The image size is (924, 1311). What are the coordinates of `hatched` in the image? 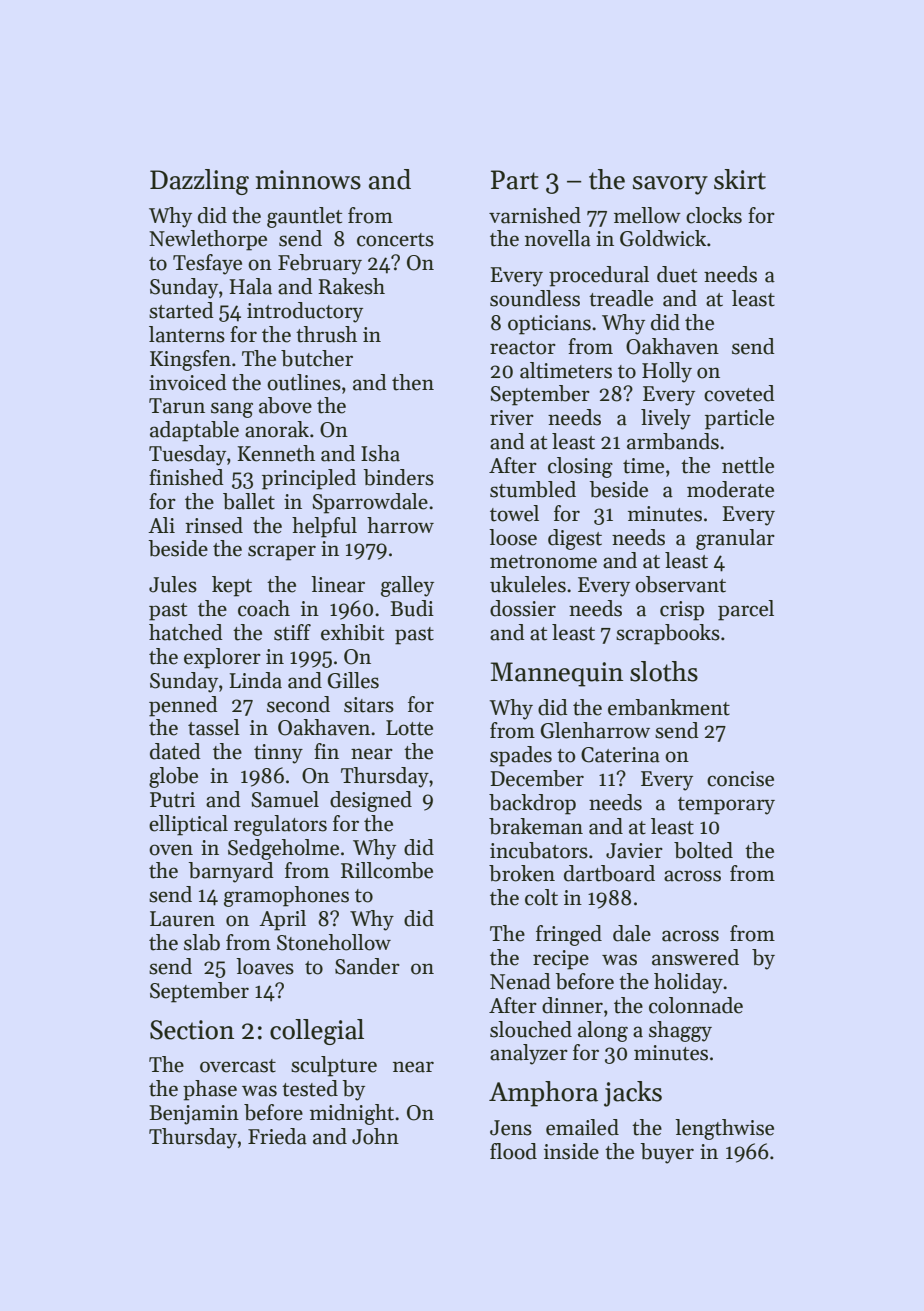 It's located at (186, 632).
